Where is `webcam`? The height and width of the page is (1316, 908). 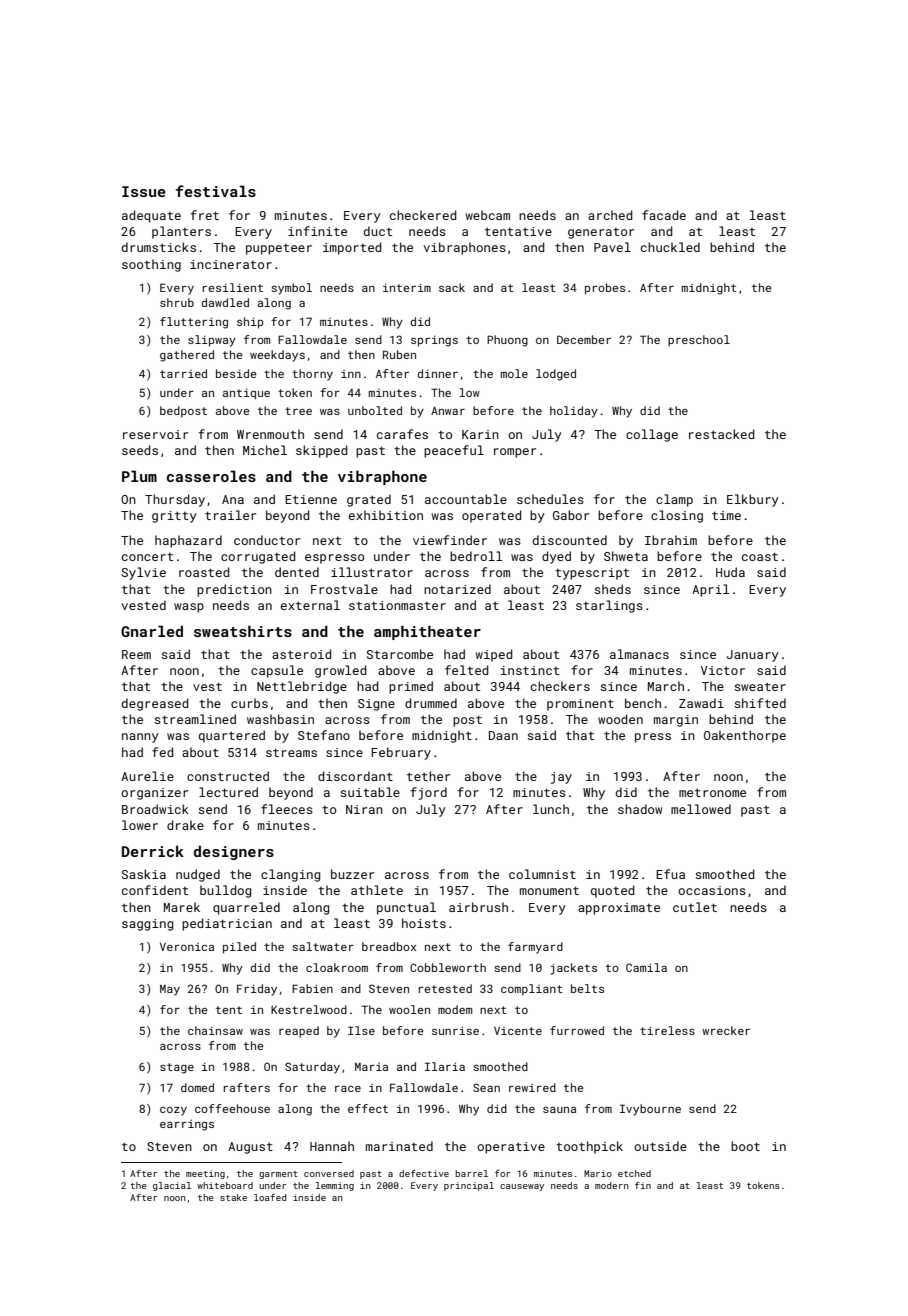
webcam is located at coordinates (488, 215).
